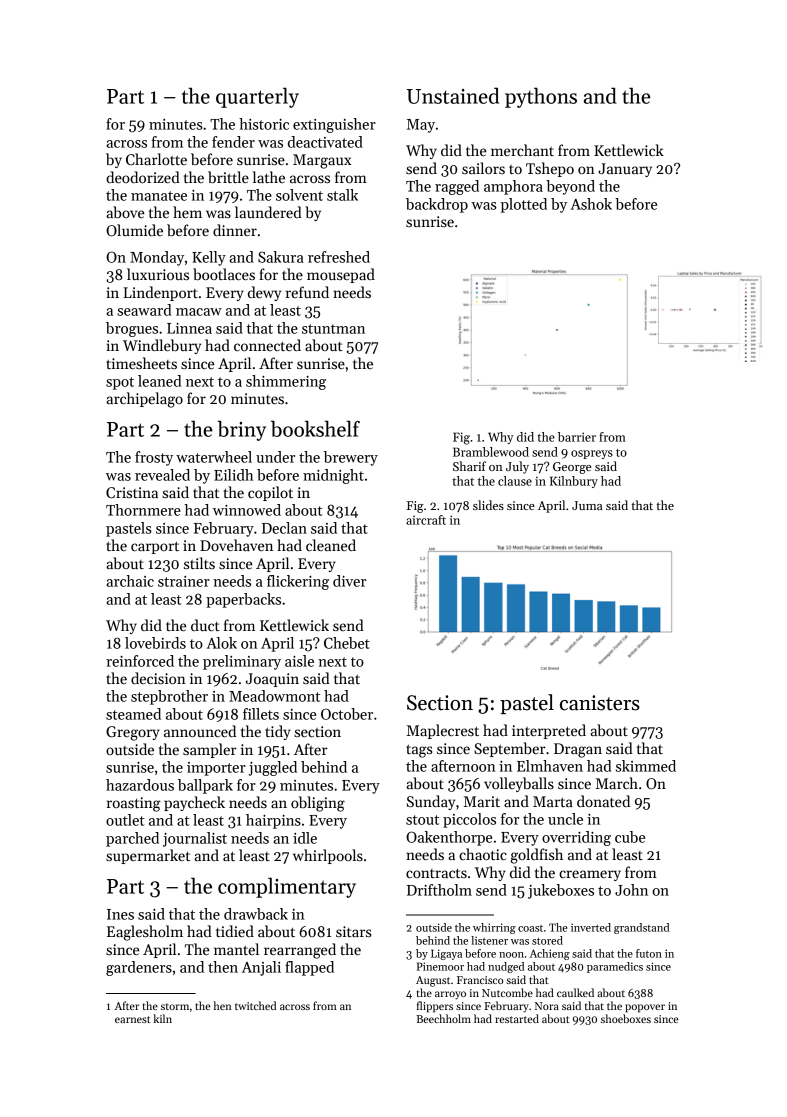 The height and width of the document is (1117, 787). Describe the element at coordinates (440, 966) in the document. I see `Pinemoor` at that location.
